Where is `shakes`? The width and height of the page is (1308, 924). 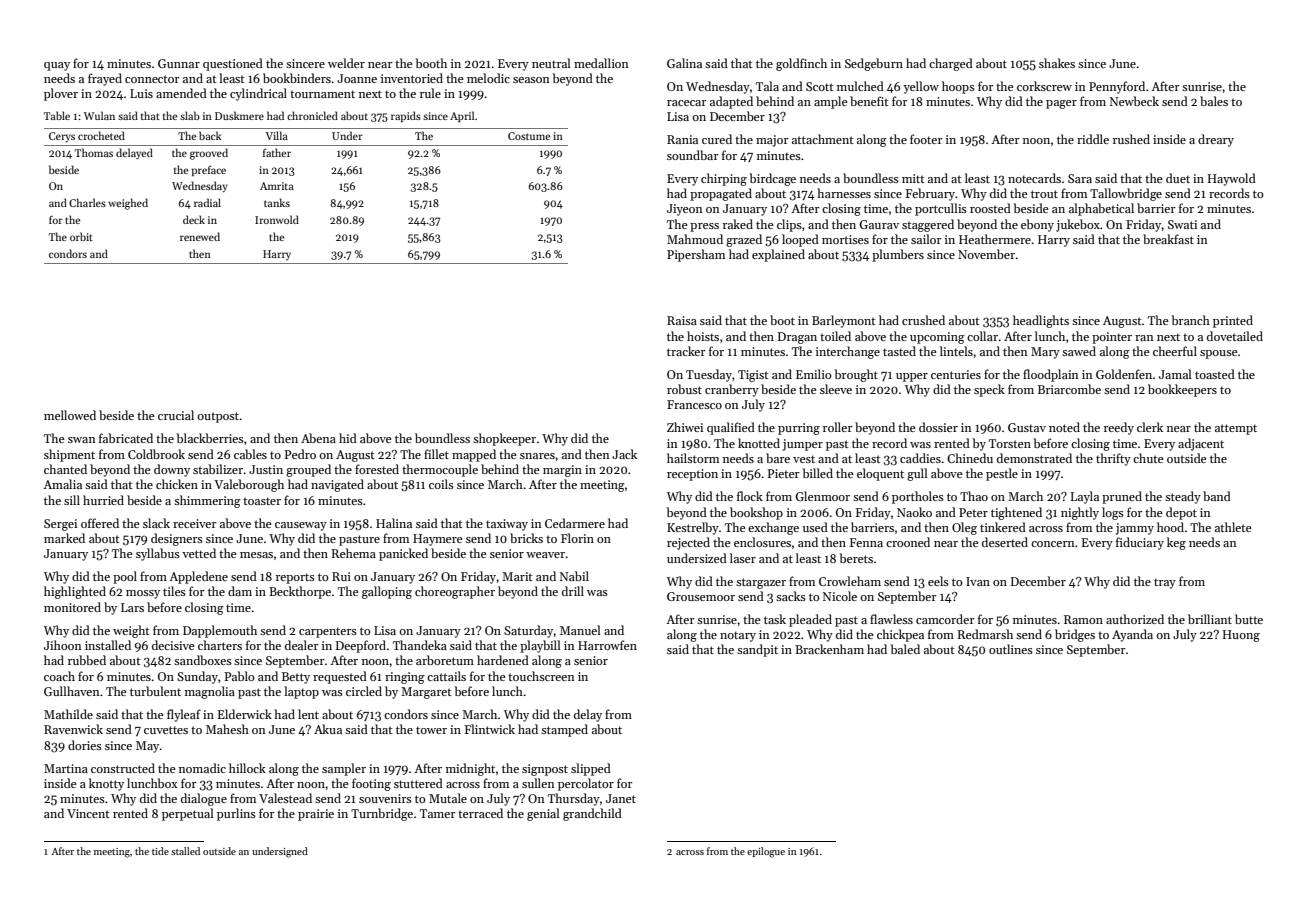 shakes is located at coordinates (1057, 63).
